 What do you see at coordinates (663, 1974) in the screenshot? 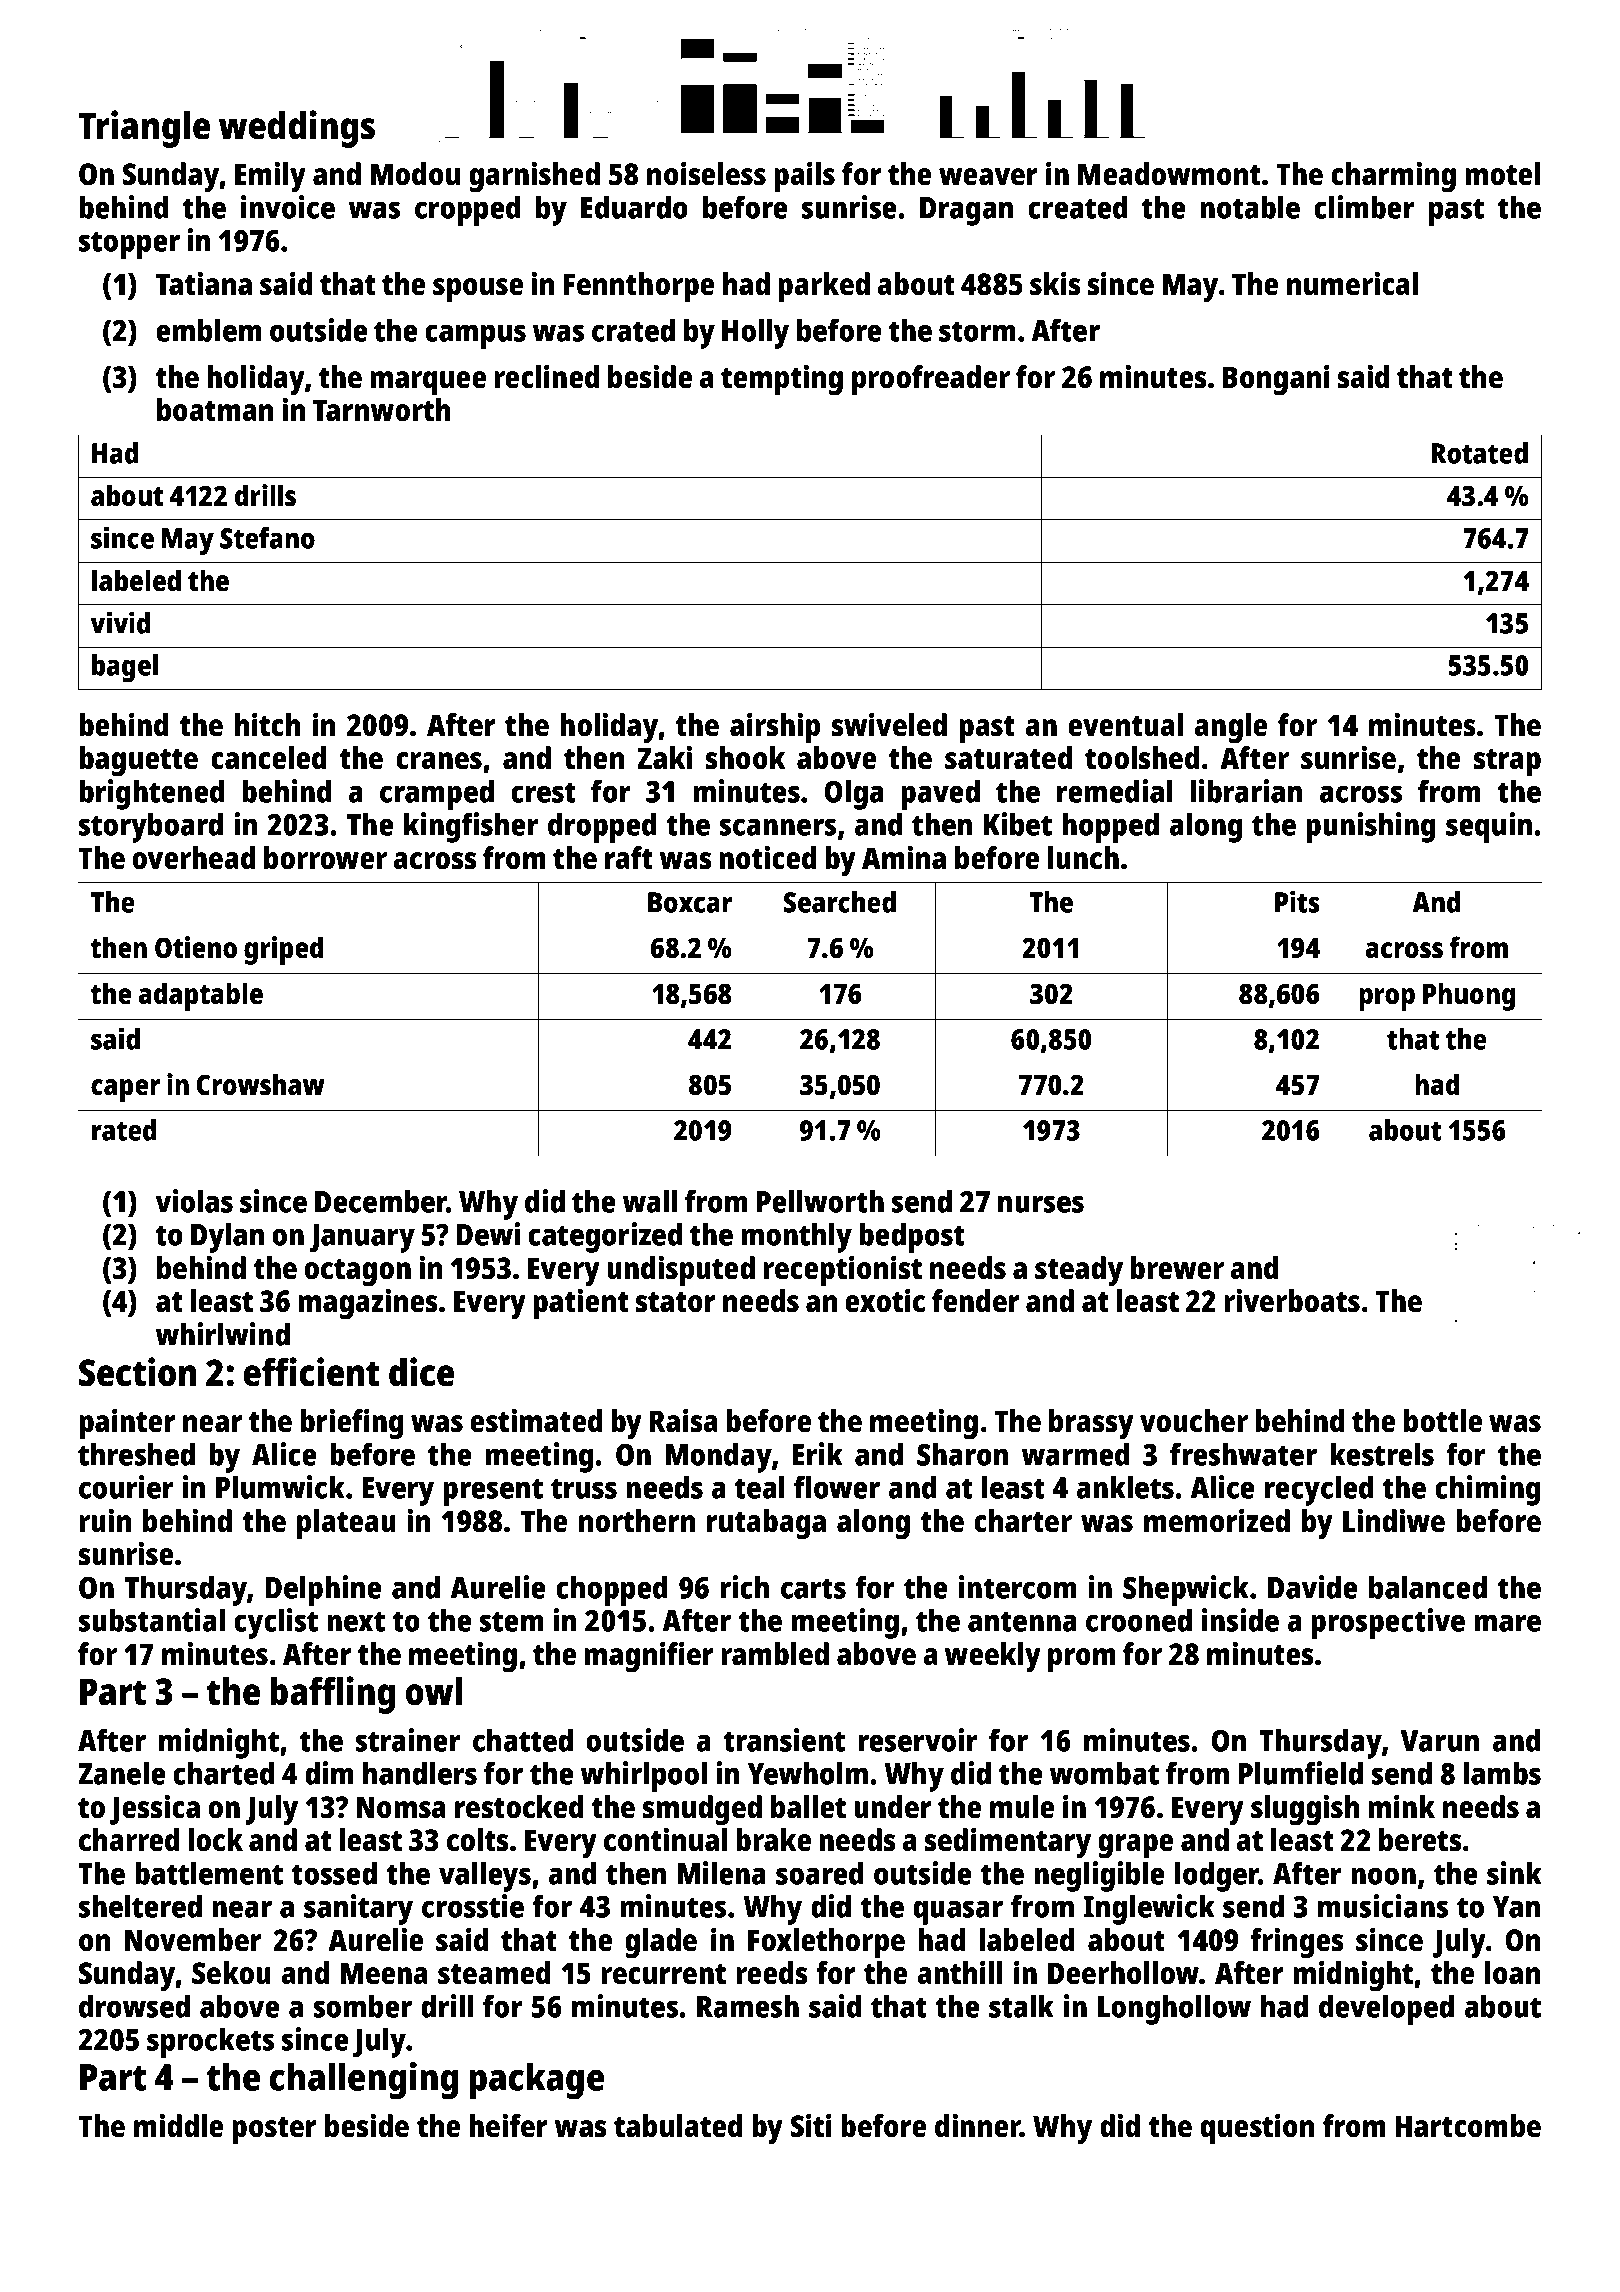
I see `recurrent` at bounding box center [663, 1974].
